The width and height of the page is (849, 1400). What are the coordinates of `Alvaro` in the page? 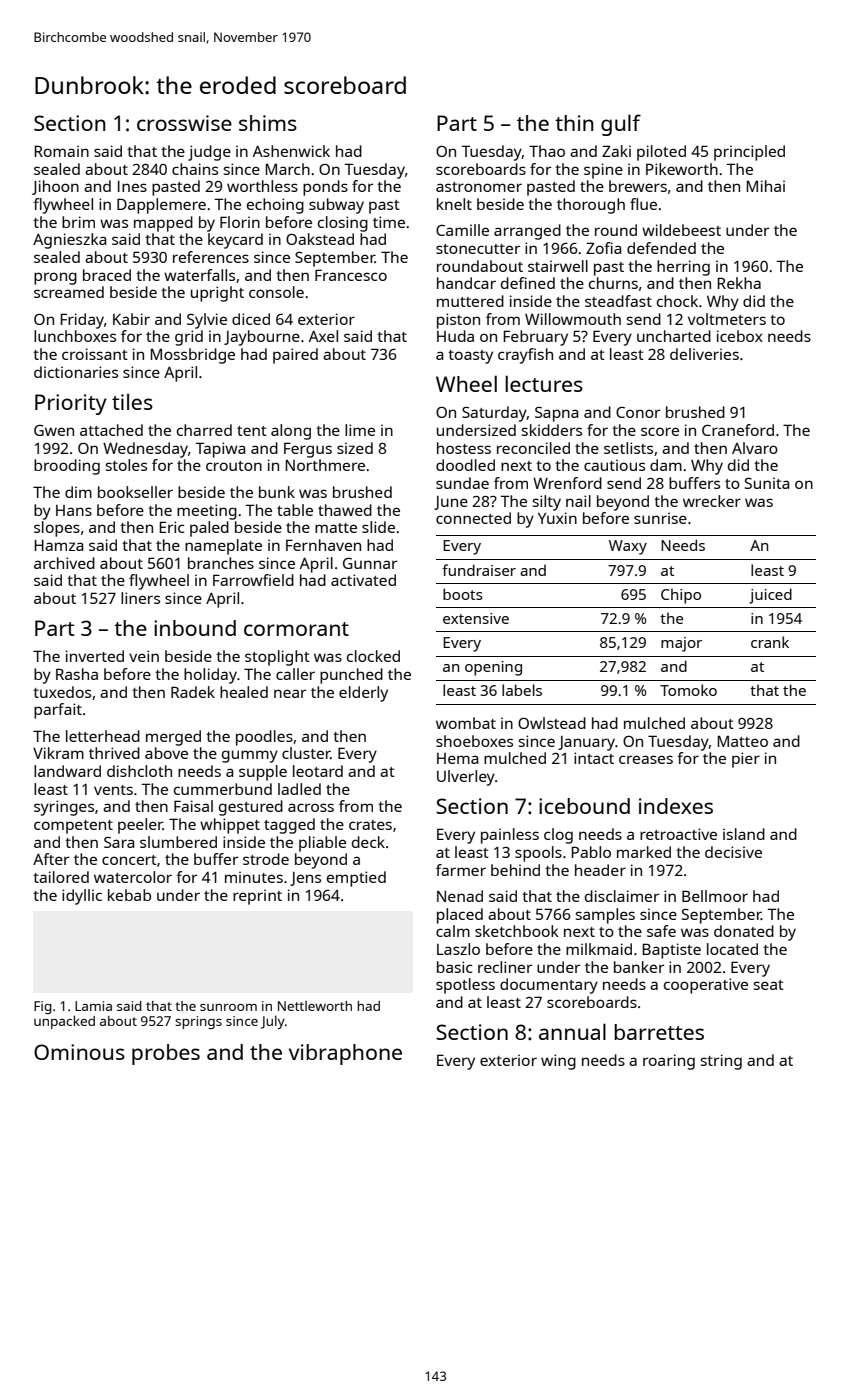 It's located at (755, 448).
